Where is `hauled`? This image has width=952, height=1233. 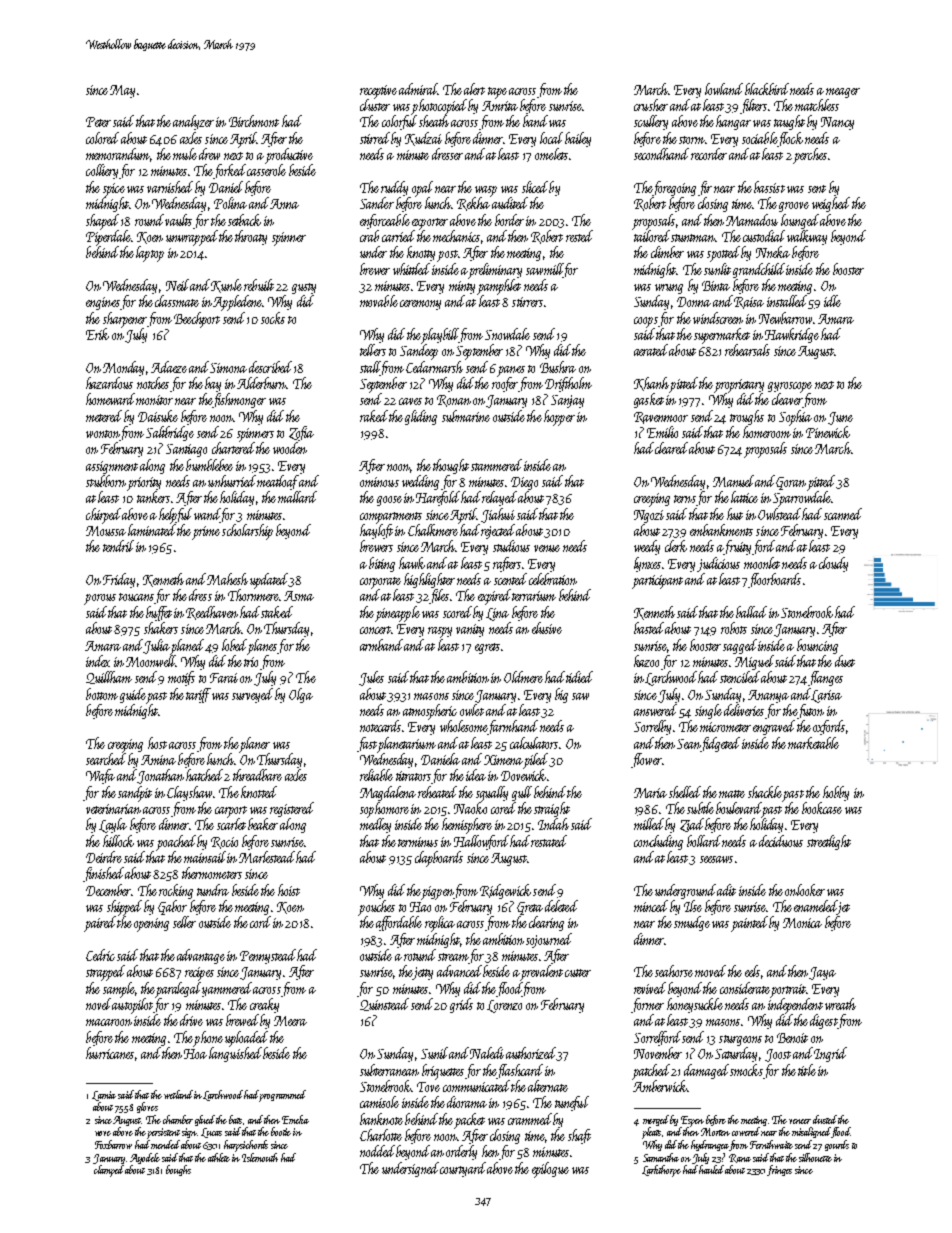
hauled is located at coordinates (711, 1169).
